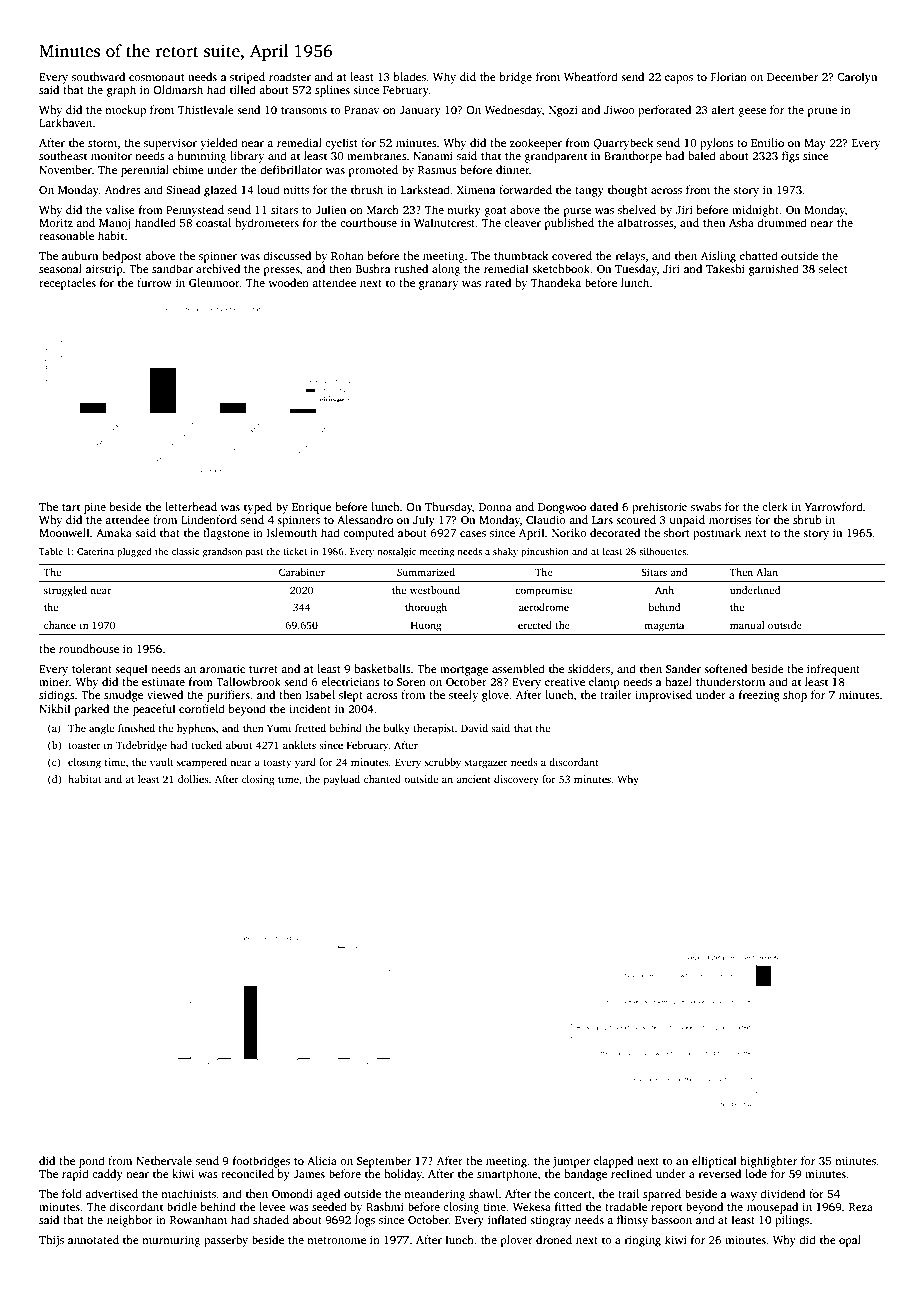 This screenshot has width=924, height=1308. Describe the element at coordinates (51, 1241) in the screenshot. I see `Thijs` at that location.
